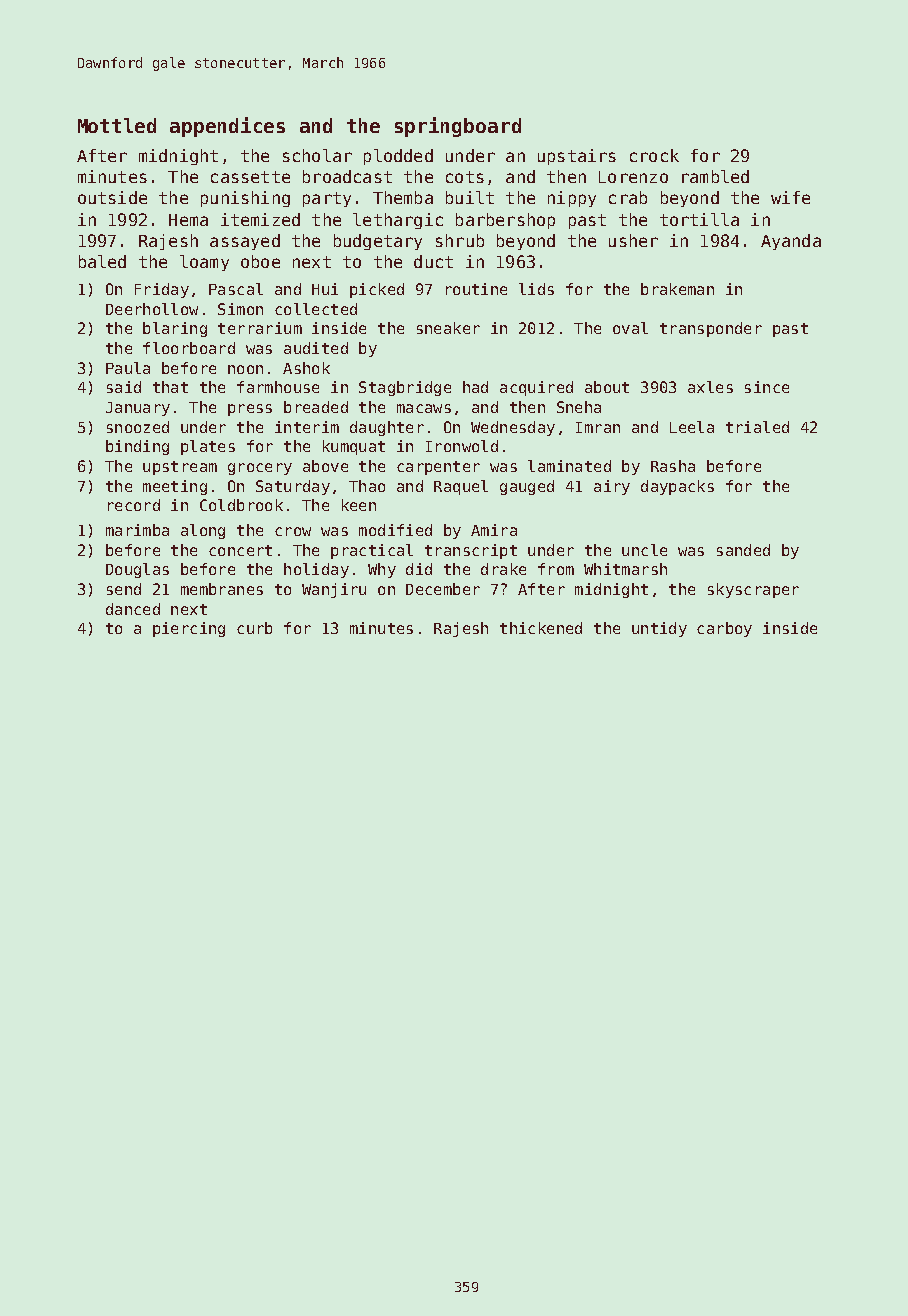 The height and width of the screenshot is (1316, 908). What do you see at coordinates (377, 290) in the screenshot?
I see `picked` at bounding box center [377, 290].
